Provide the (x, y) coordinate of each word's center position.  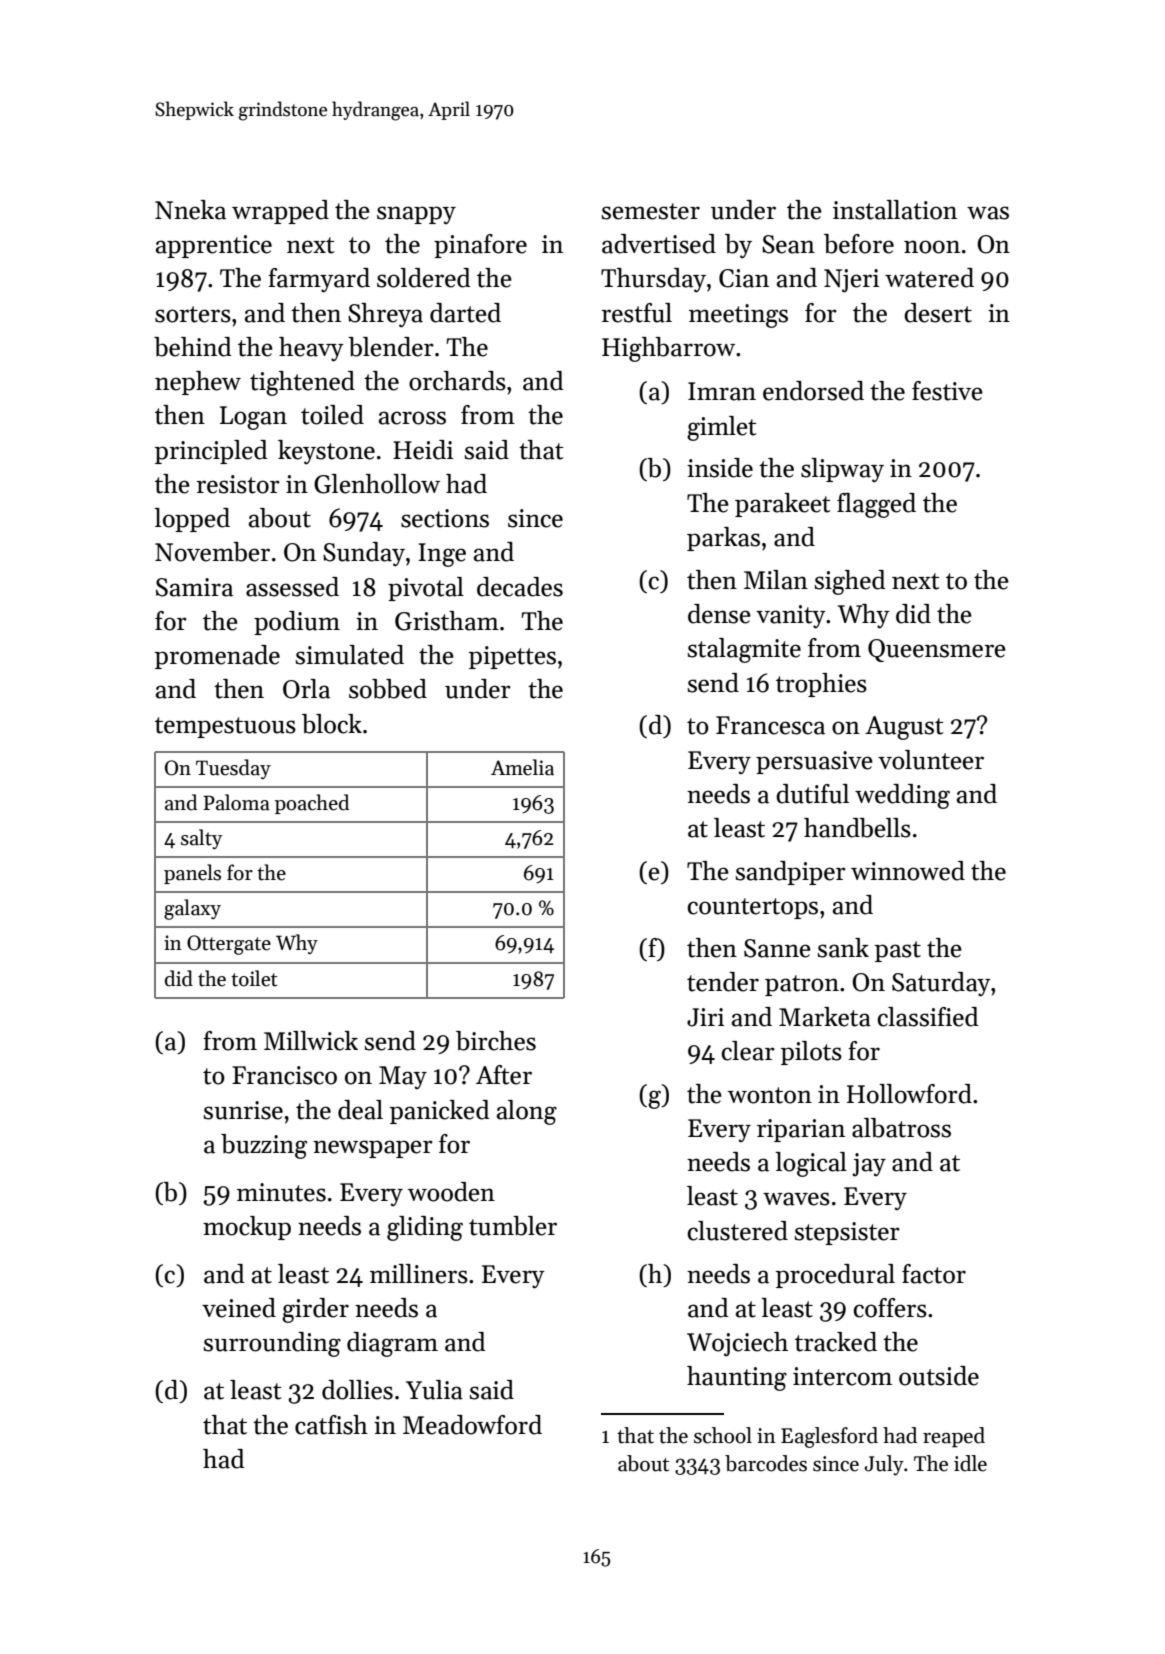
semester (650, 211)
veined (239, 1308)
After (504, 1075)
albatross (901, 1128)
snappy (416, 215)
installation (895, 210)
